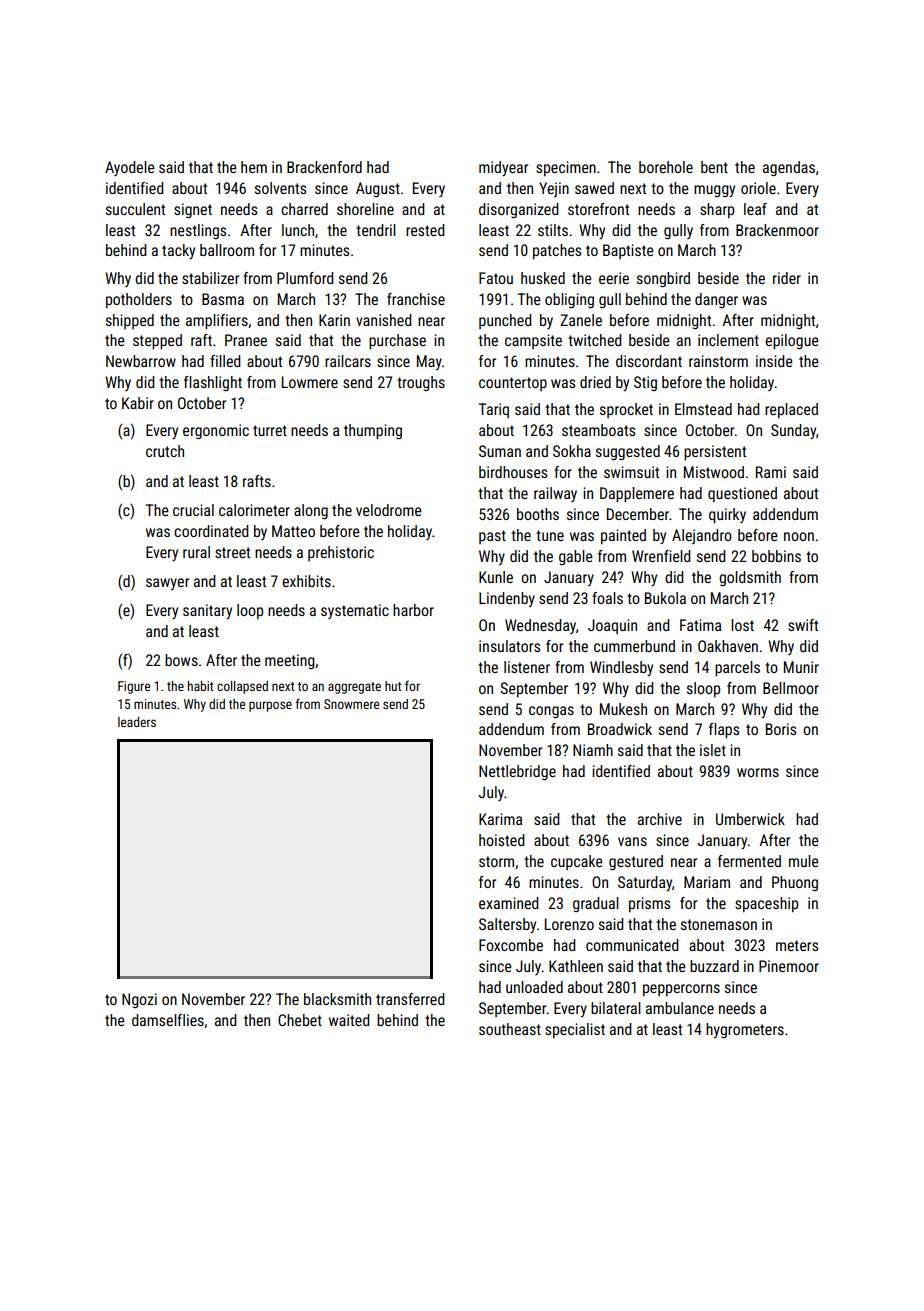 Image resolution: width=924 pixels, height=1311 pixels. Describe the element at coordinates (134, 687) in the image. I see `Figure` at that location.
